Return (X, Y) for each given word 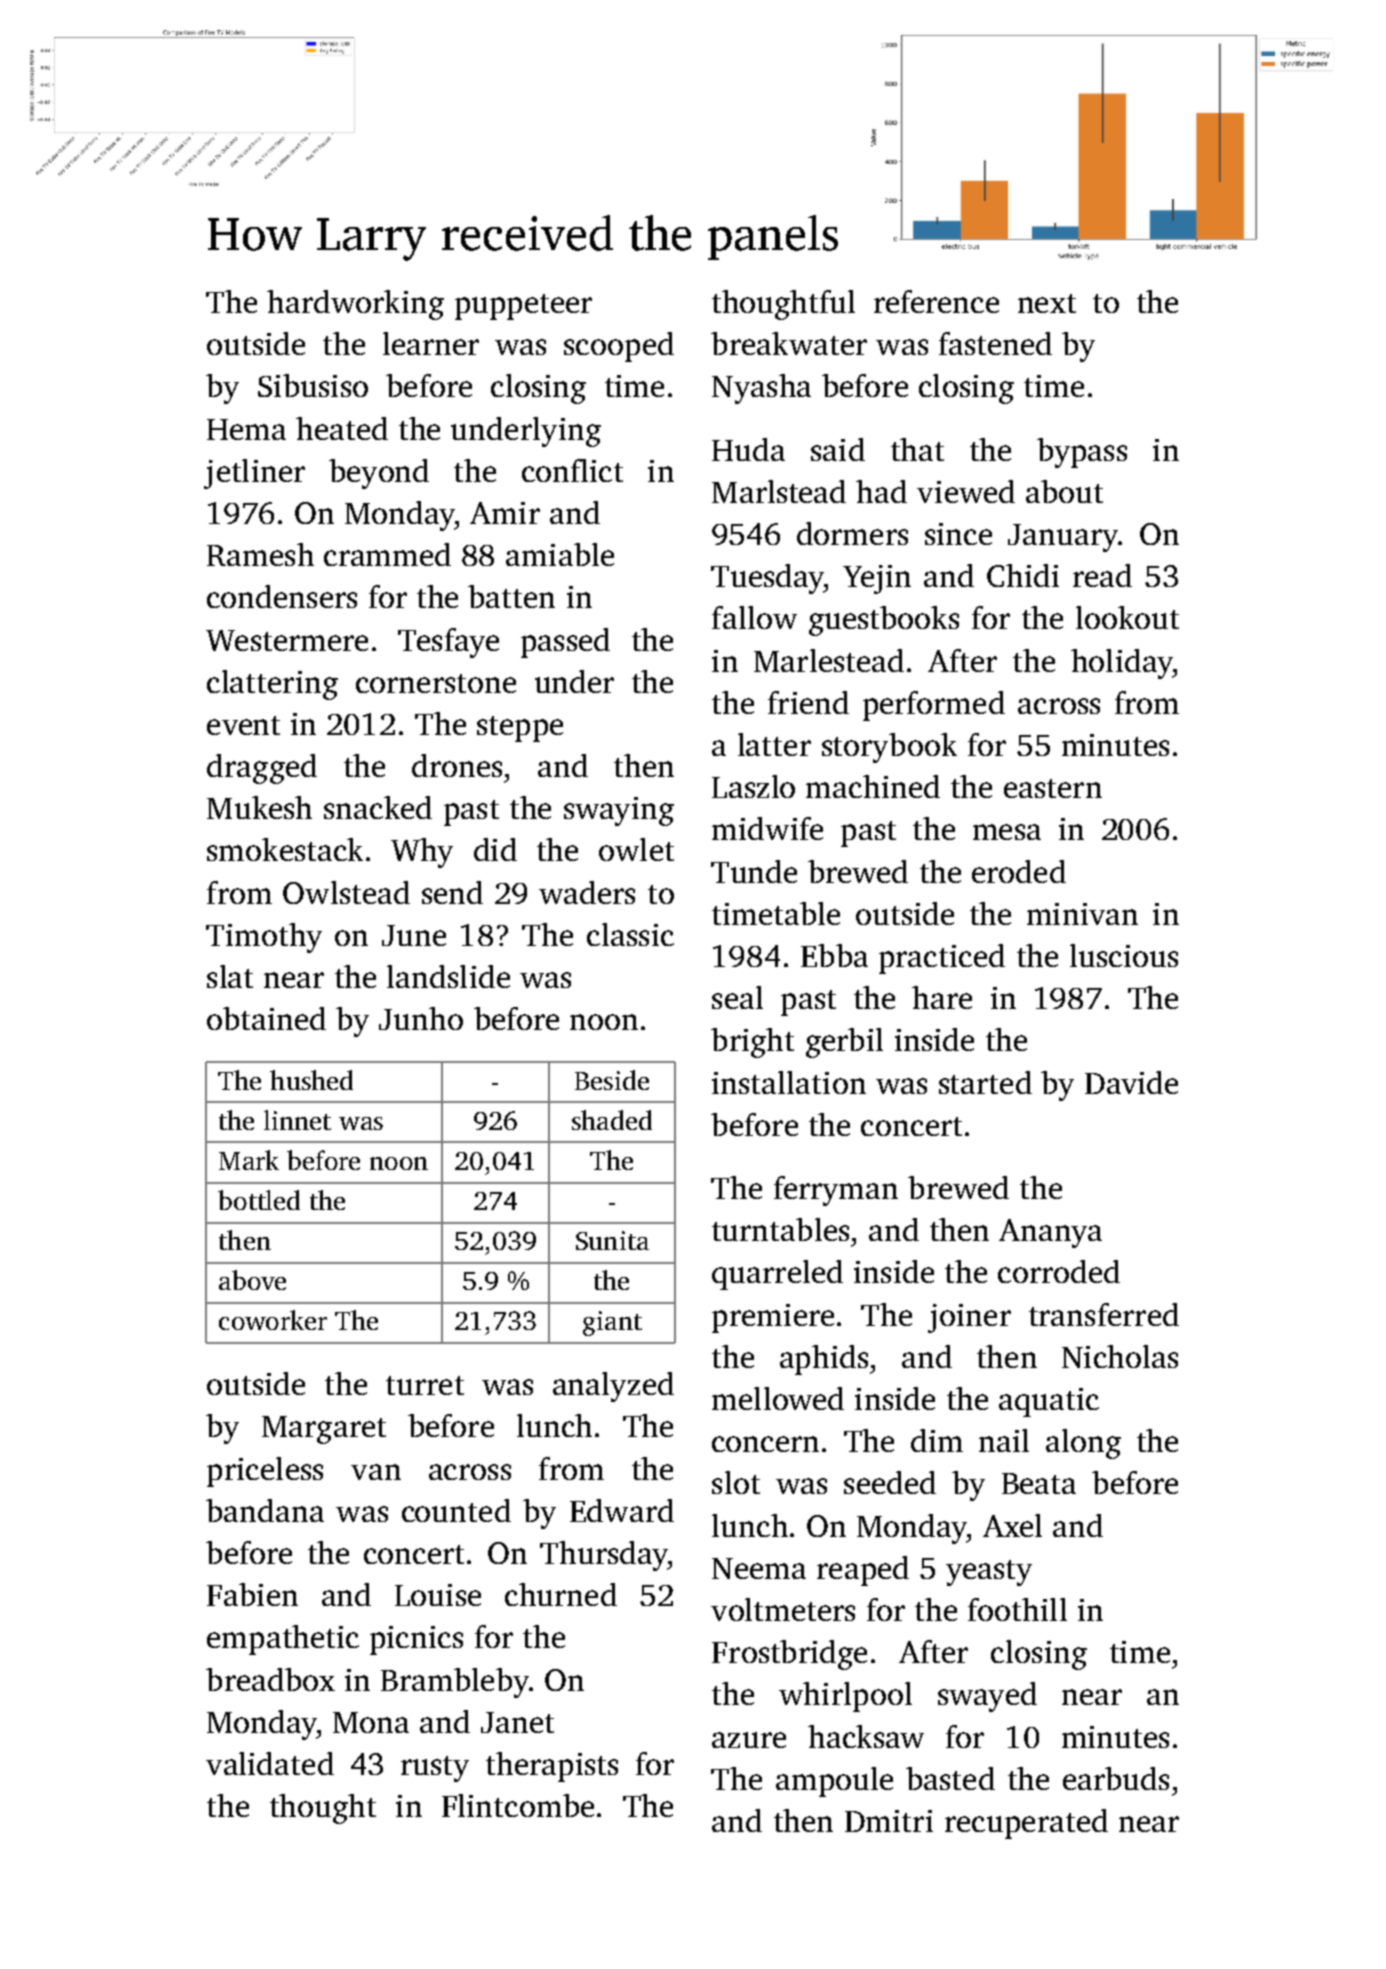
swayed (987, 1697)
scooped (619, 347)
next (1047, 303)
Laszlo (753, 786)
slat (230, 976)
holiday (1121, 664)
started (985, 1082)
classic (630, 934)
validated (270, 1763)
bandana (265, 1510)
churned (561, 1594)
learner (431, 343)
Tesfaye (448, 643)
